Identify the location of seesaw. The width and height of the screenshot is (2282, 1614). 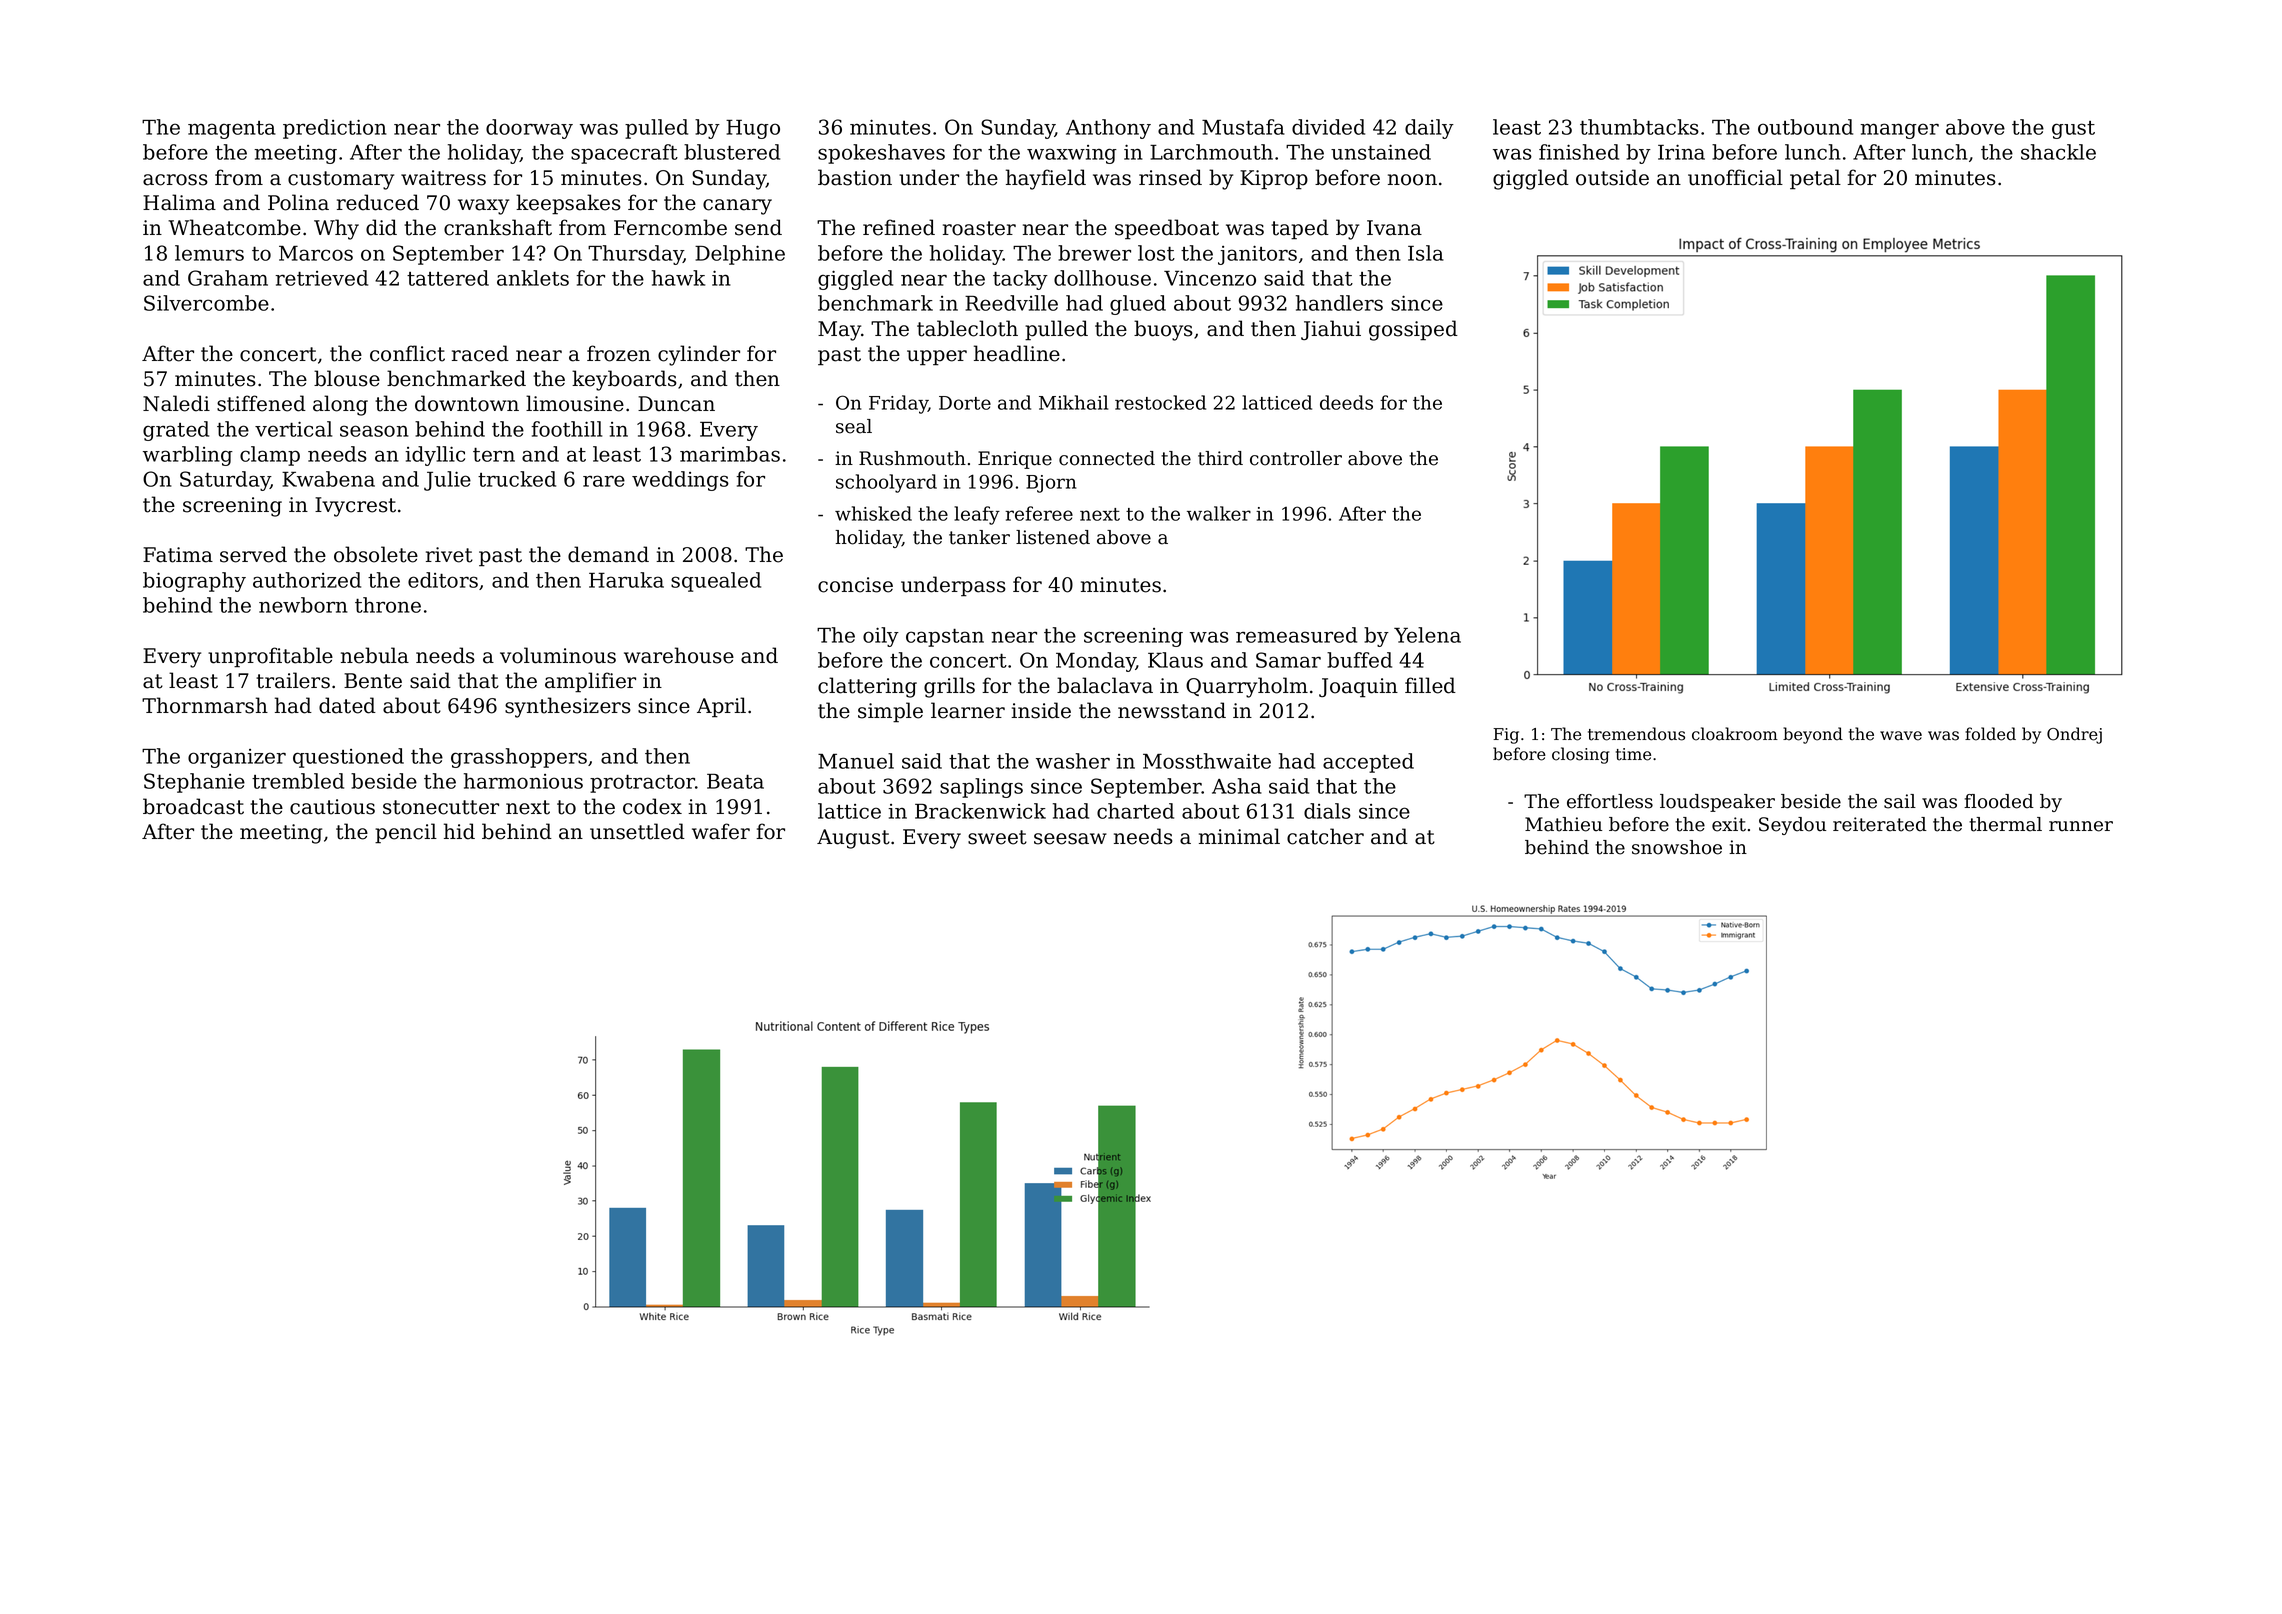
(1070, 839).
